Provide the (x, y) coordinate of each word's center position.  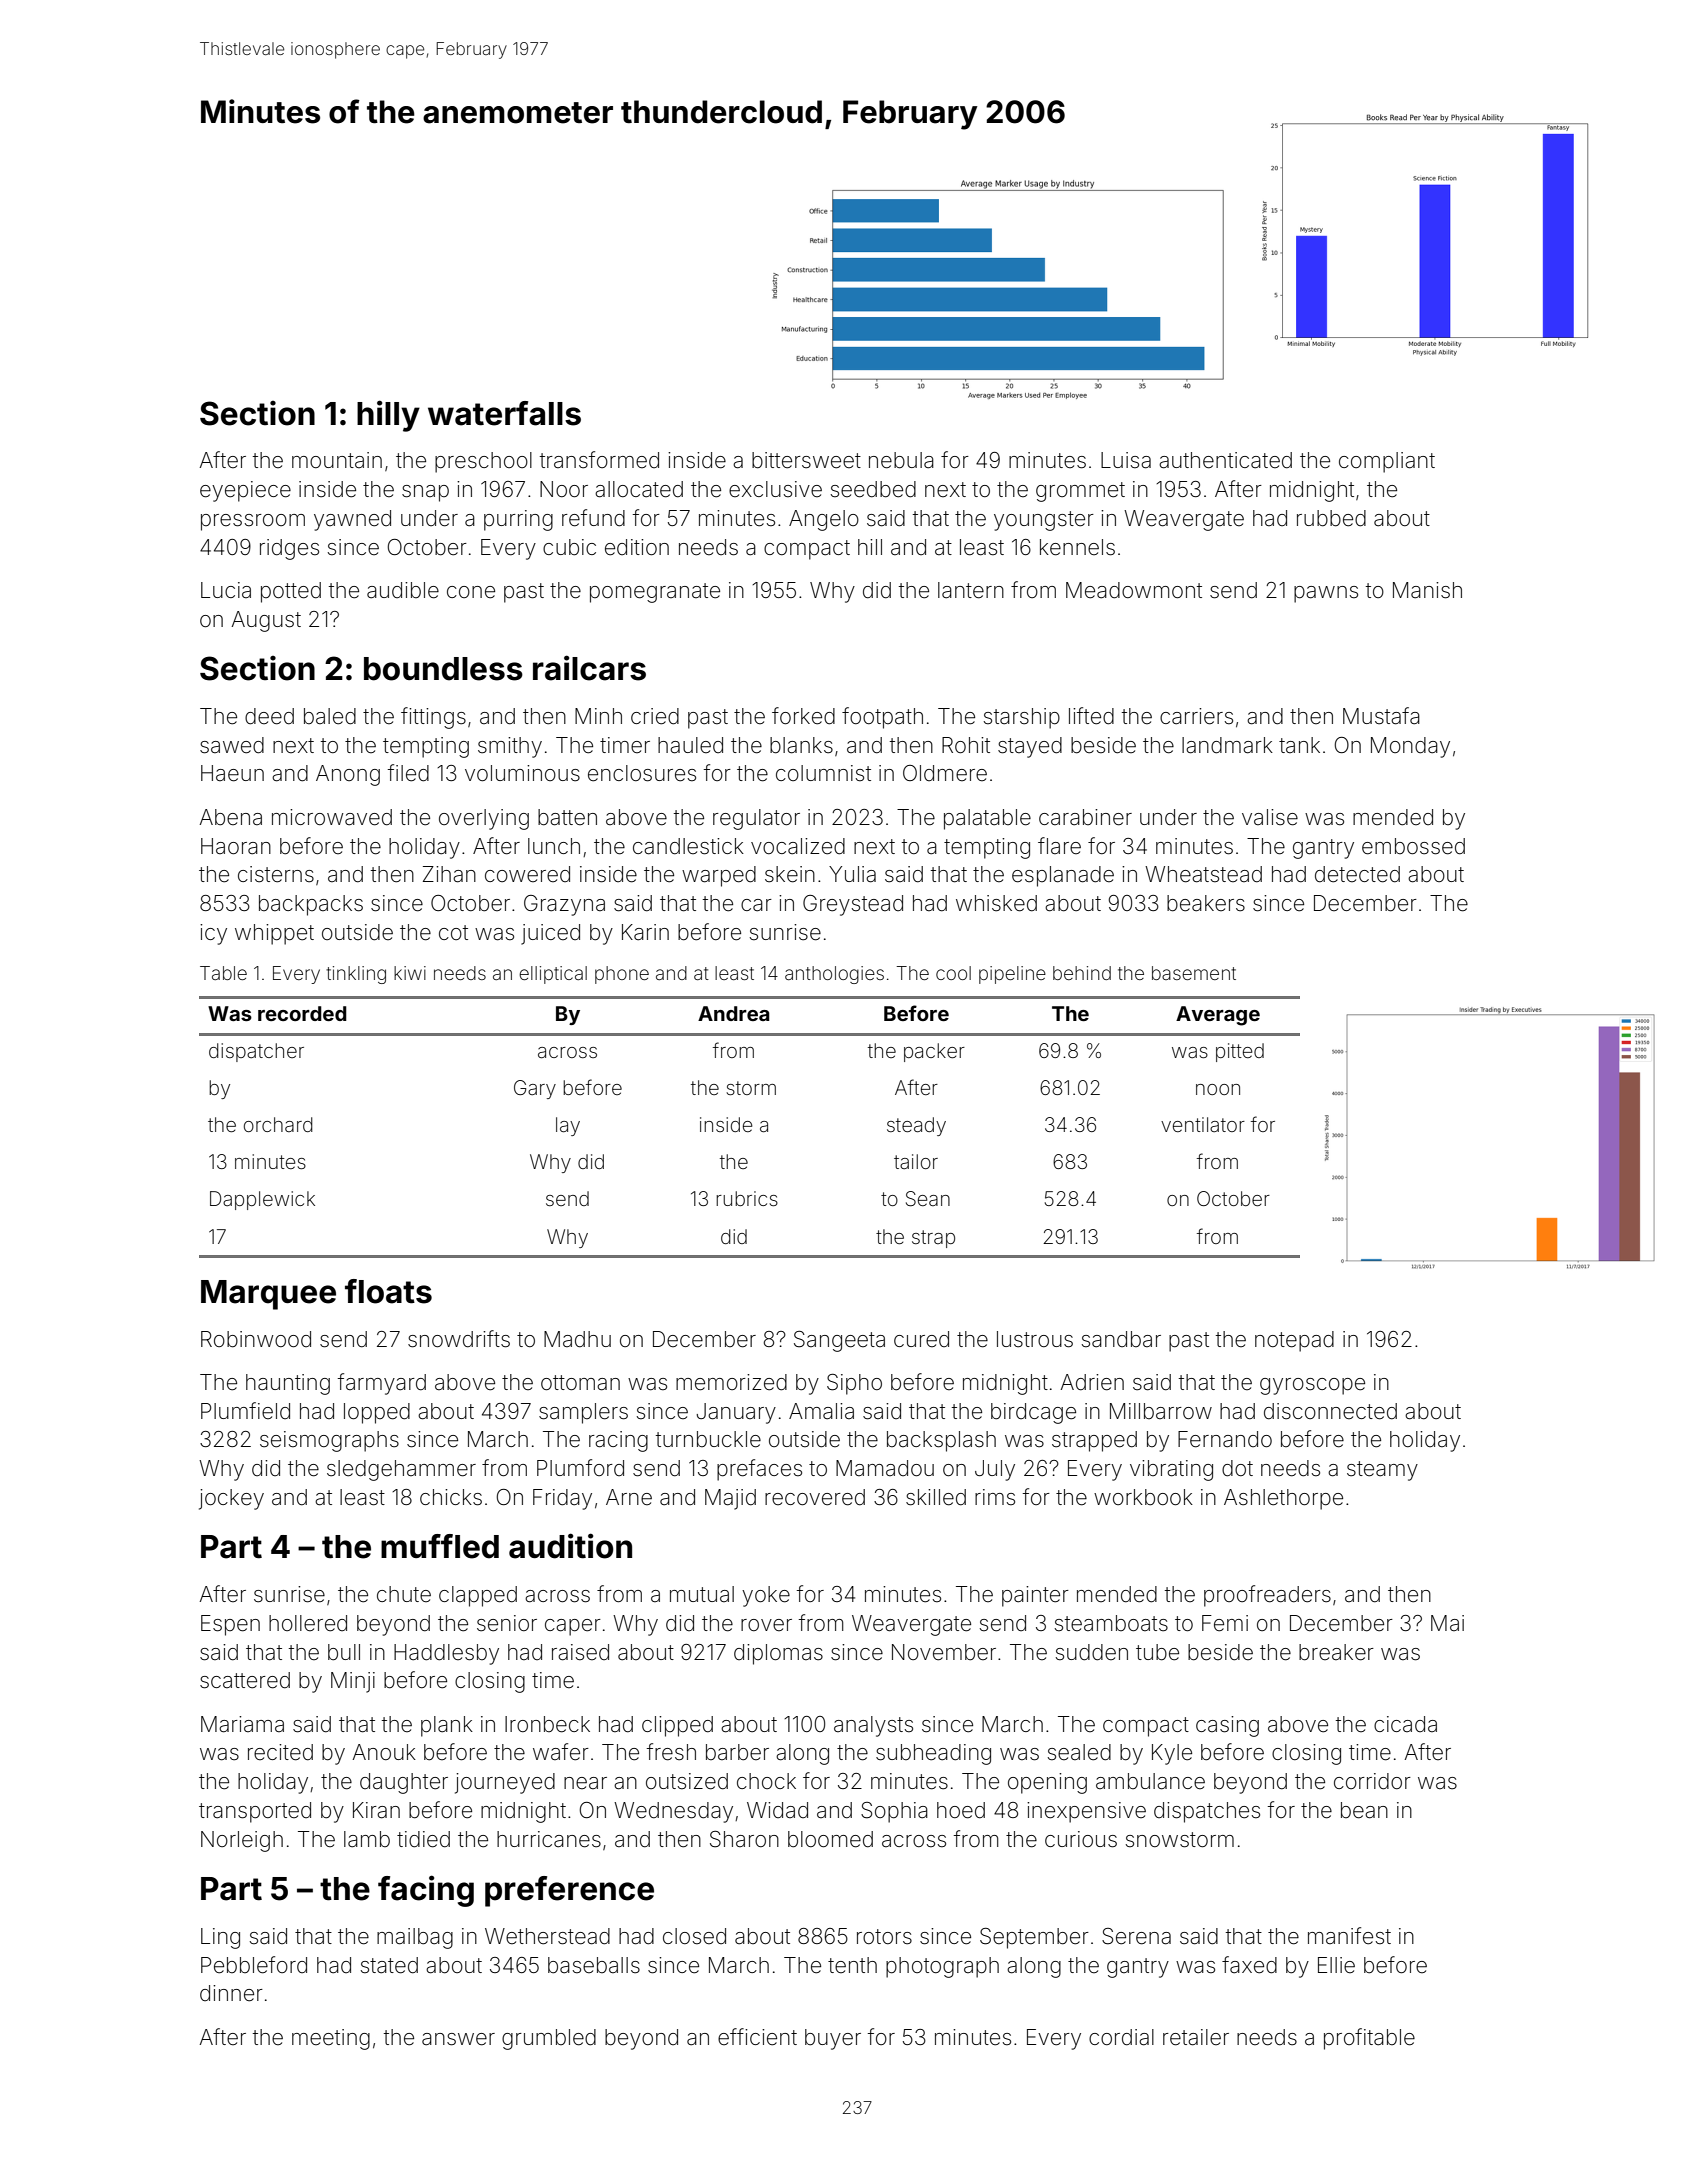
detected (1357, 874)
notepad (1294, 1341)
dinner (231, 1993)
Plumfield (245, 1411)
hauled (690, 745)
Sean (928, 1199)
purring (518, 520)
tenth (852, 1965)
